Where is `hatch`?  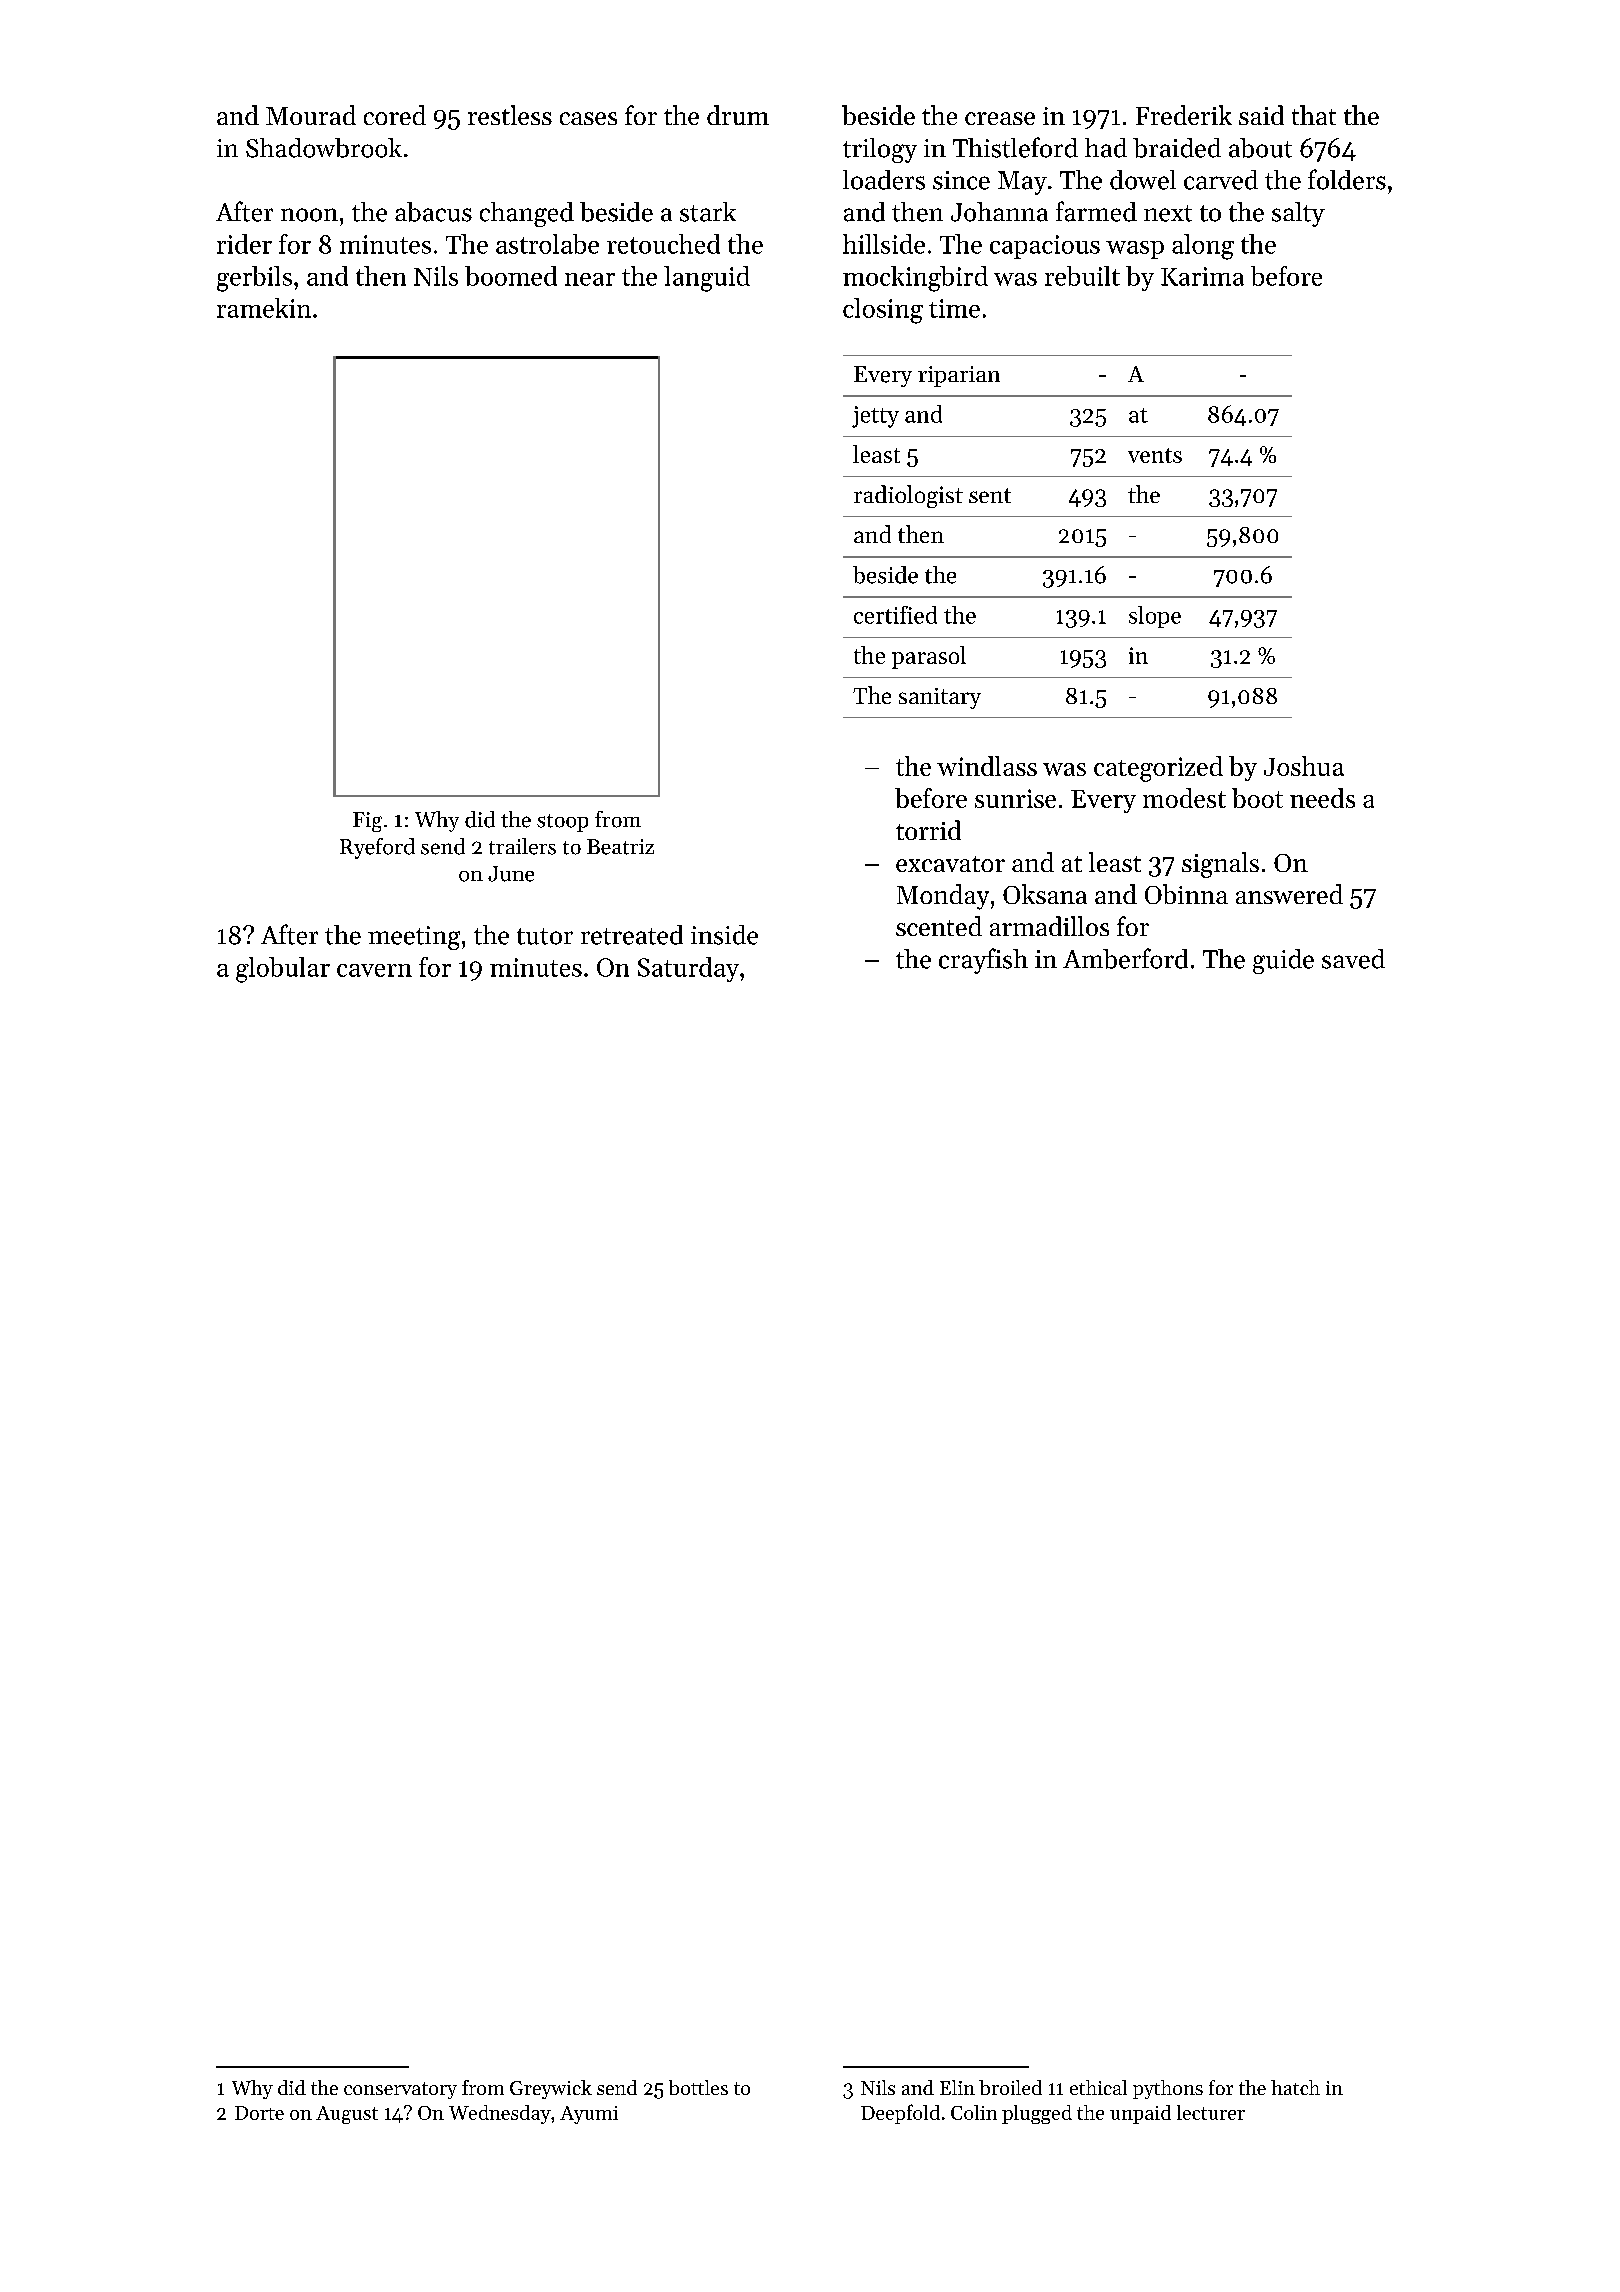 hatch is located at coordinates (1295, 2087).
